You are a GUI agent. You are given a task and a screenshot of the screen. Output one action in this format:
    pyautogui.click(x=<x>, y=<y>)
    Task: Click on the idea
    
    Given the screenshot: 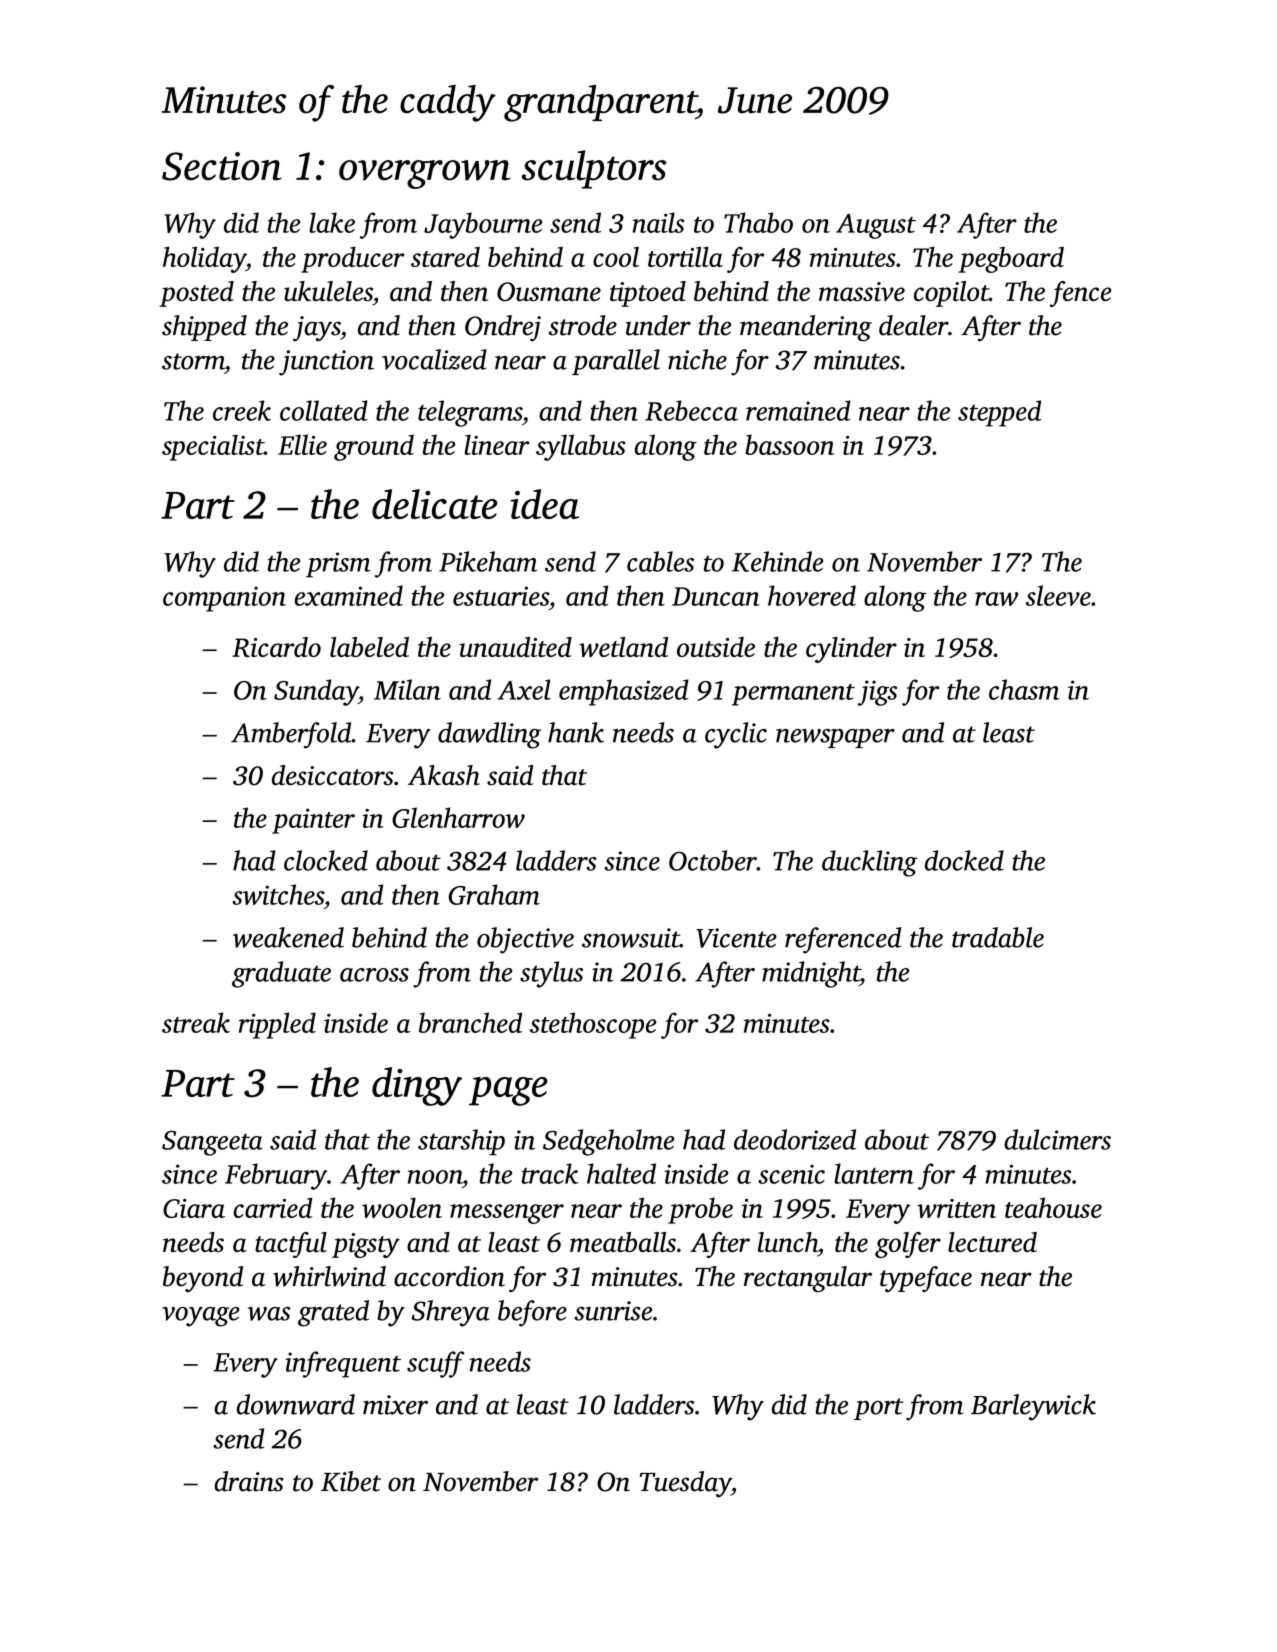 What is the action you would take?
    pyautogui.click(x=544, y=504)
